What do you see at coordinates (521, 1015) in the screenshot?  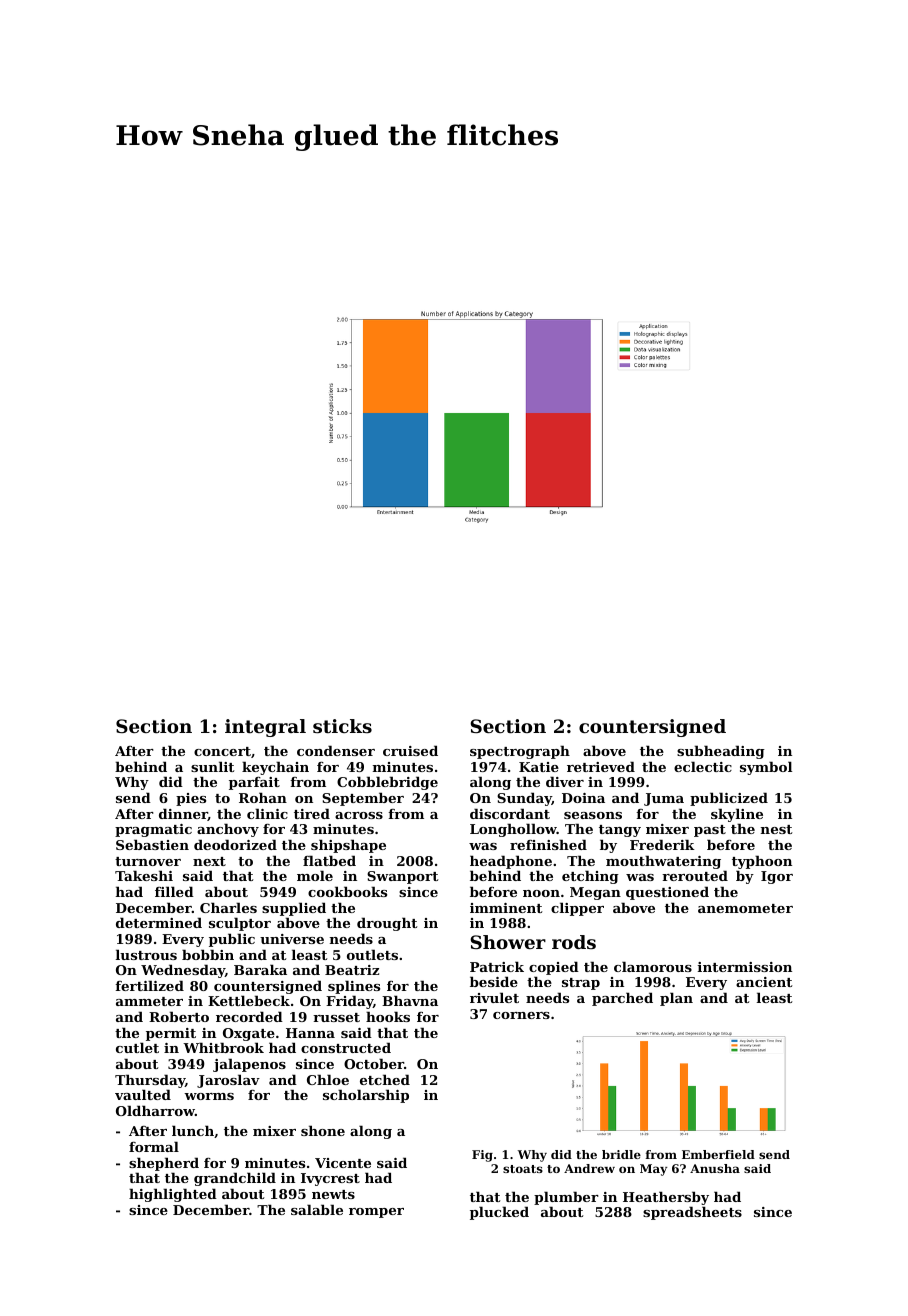 I see `corners` at bounding box center [521, 1015].
